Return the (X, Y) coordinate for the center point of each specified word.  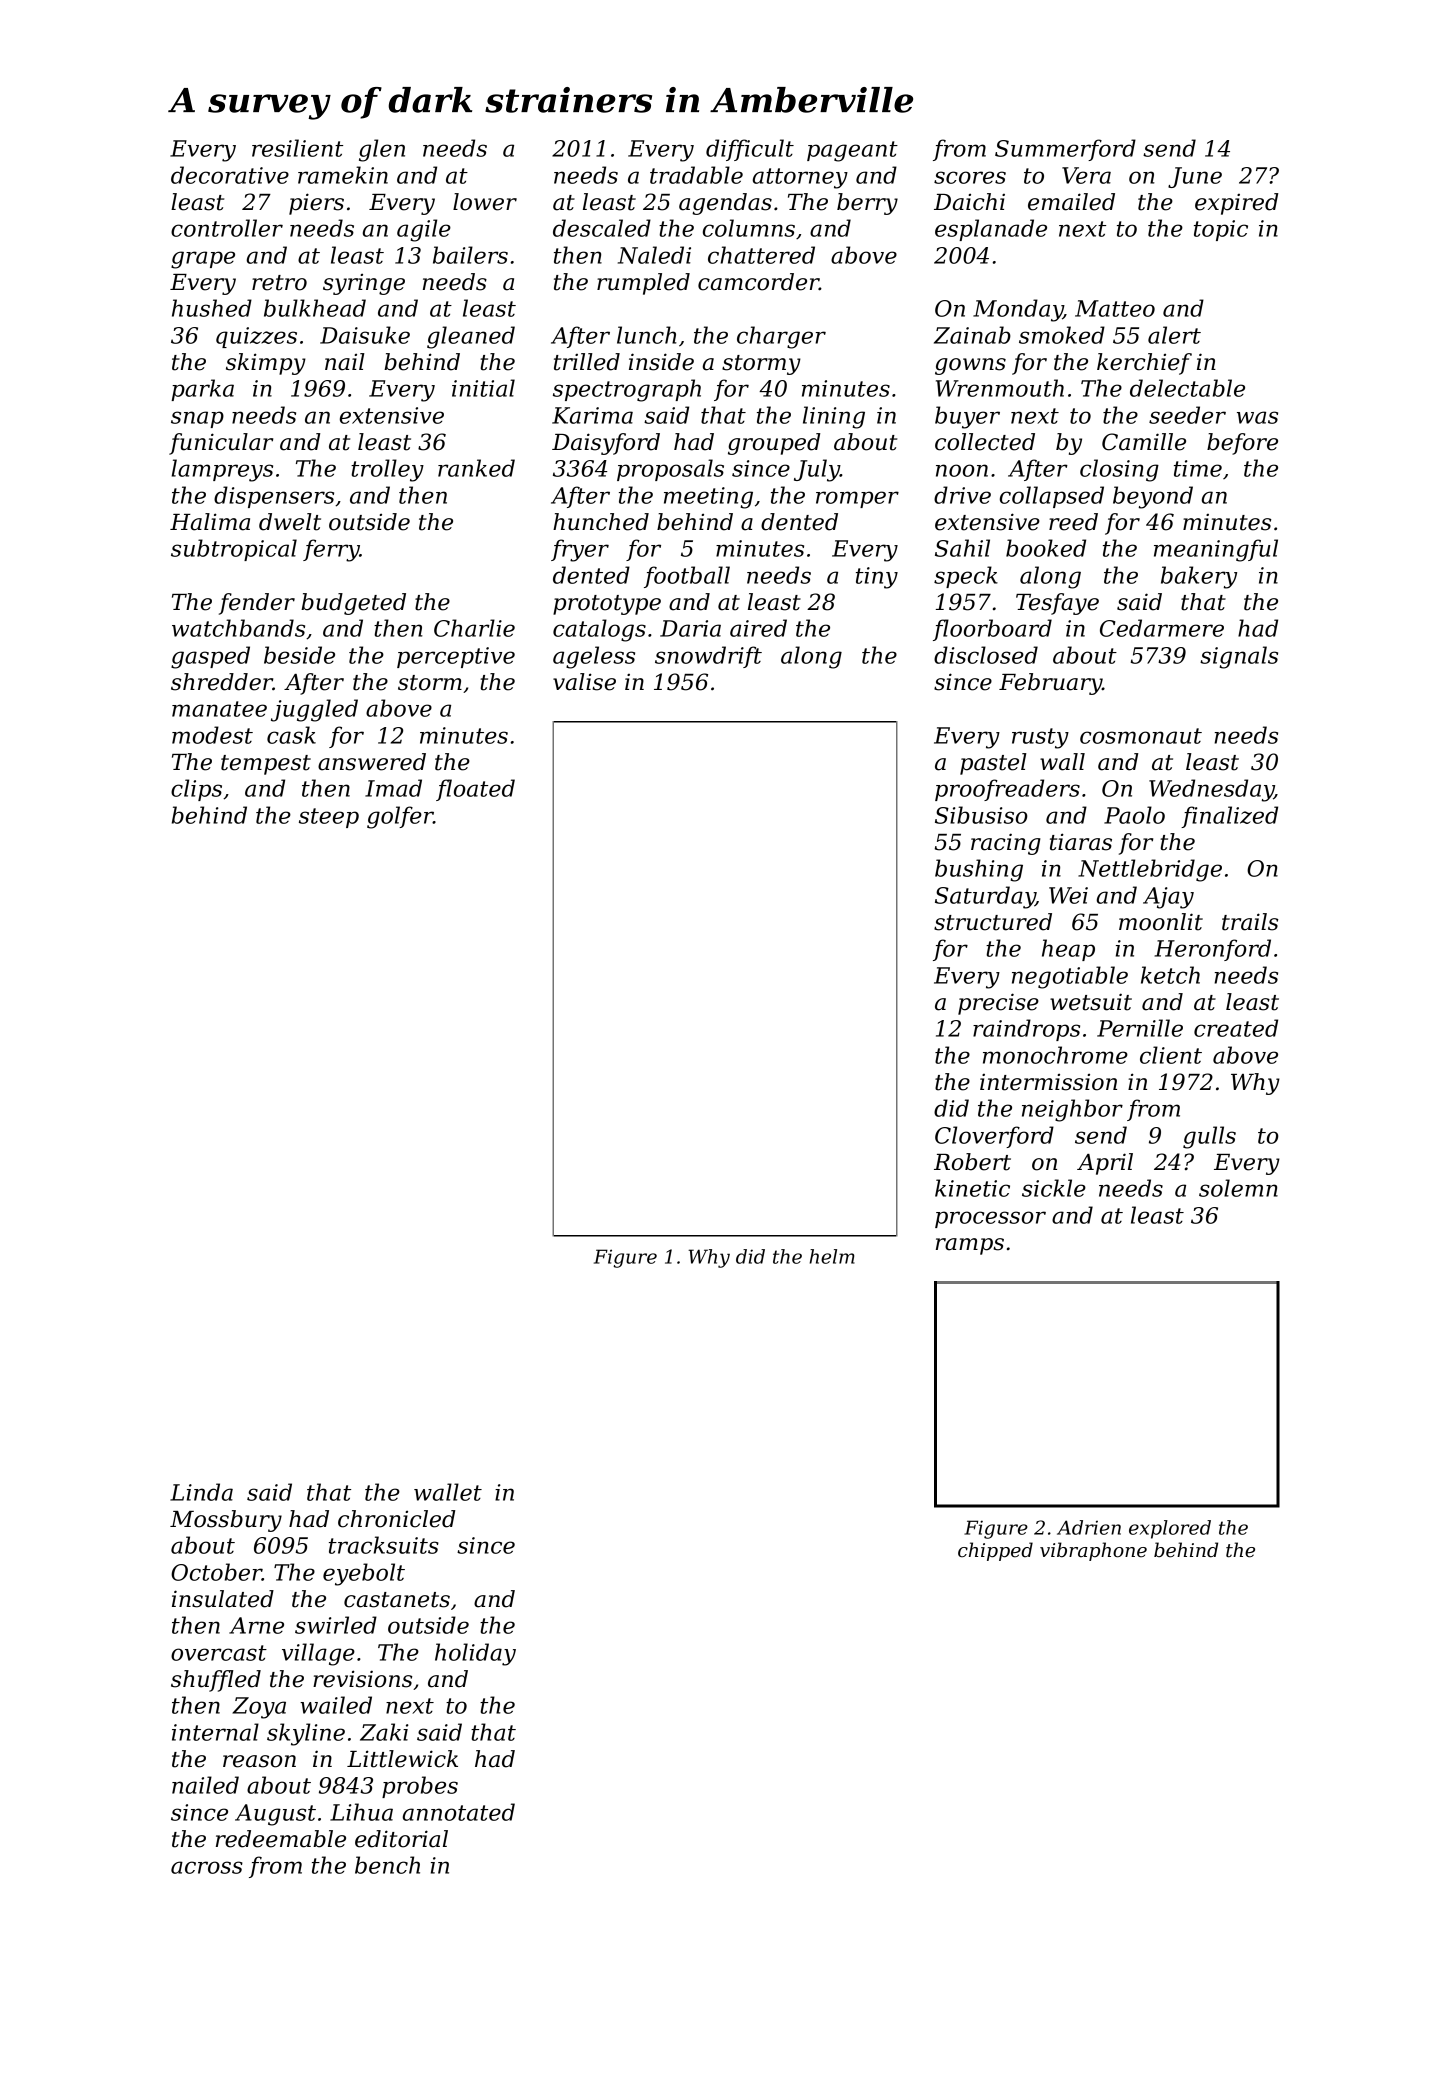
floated (475, 790)
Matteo (1115, 308)
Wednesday (1211, 790)
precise (998, 1004)
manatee (219, 709)
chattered (761, 255)
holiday (475, 1654)
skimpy (266, 364)
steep (329, 818)
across (207, 1867)
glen (382, 150)
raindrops (1026, 1030)
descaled (602, 228)
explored (1170, 1529)
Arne (256, 1625)
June (1195, 177)
